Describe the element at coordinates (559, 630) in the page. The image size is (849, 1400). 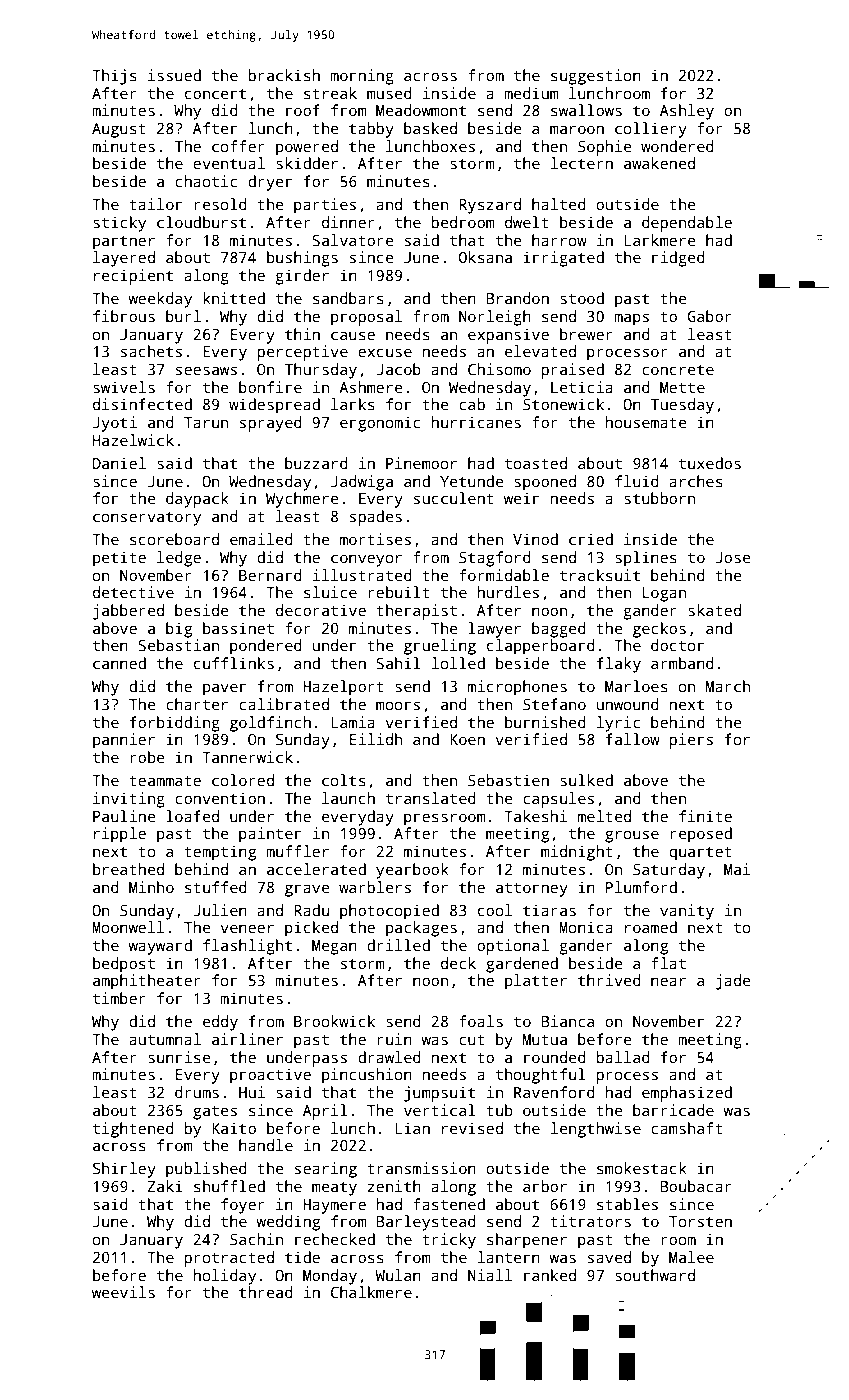
I see `bagged` at that location.
